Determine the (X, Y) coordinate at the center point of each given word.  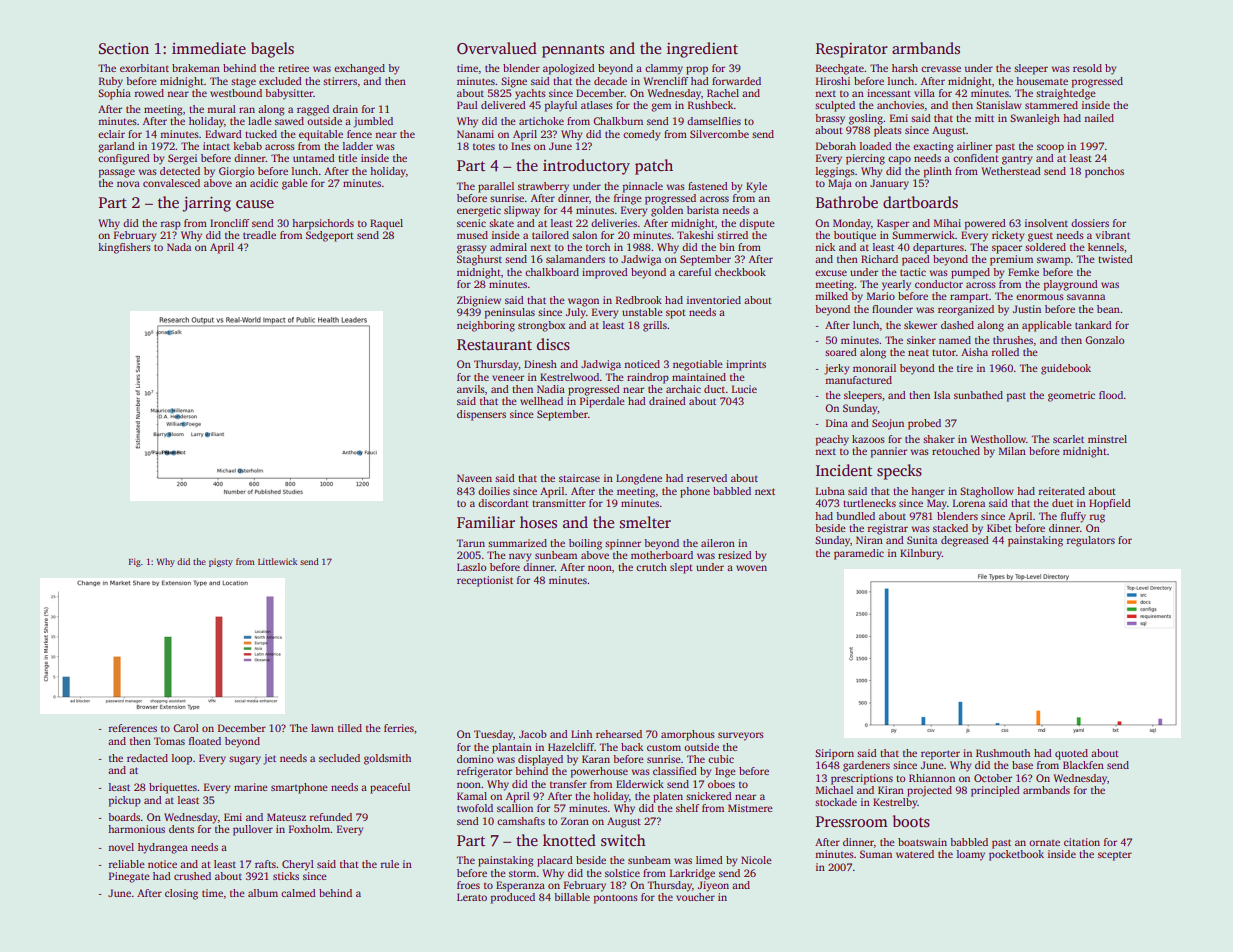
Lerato (472, 897)
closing (181, 894)
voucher (695, 897)
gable (295, 184)
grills (655, 326)
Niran (869, 540)
